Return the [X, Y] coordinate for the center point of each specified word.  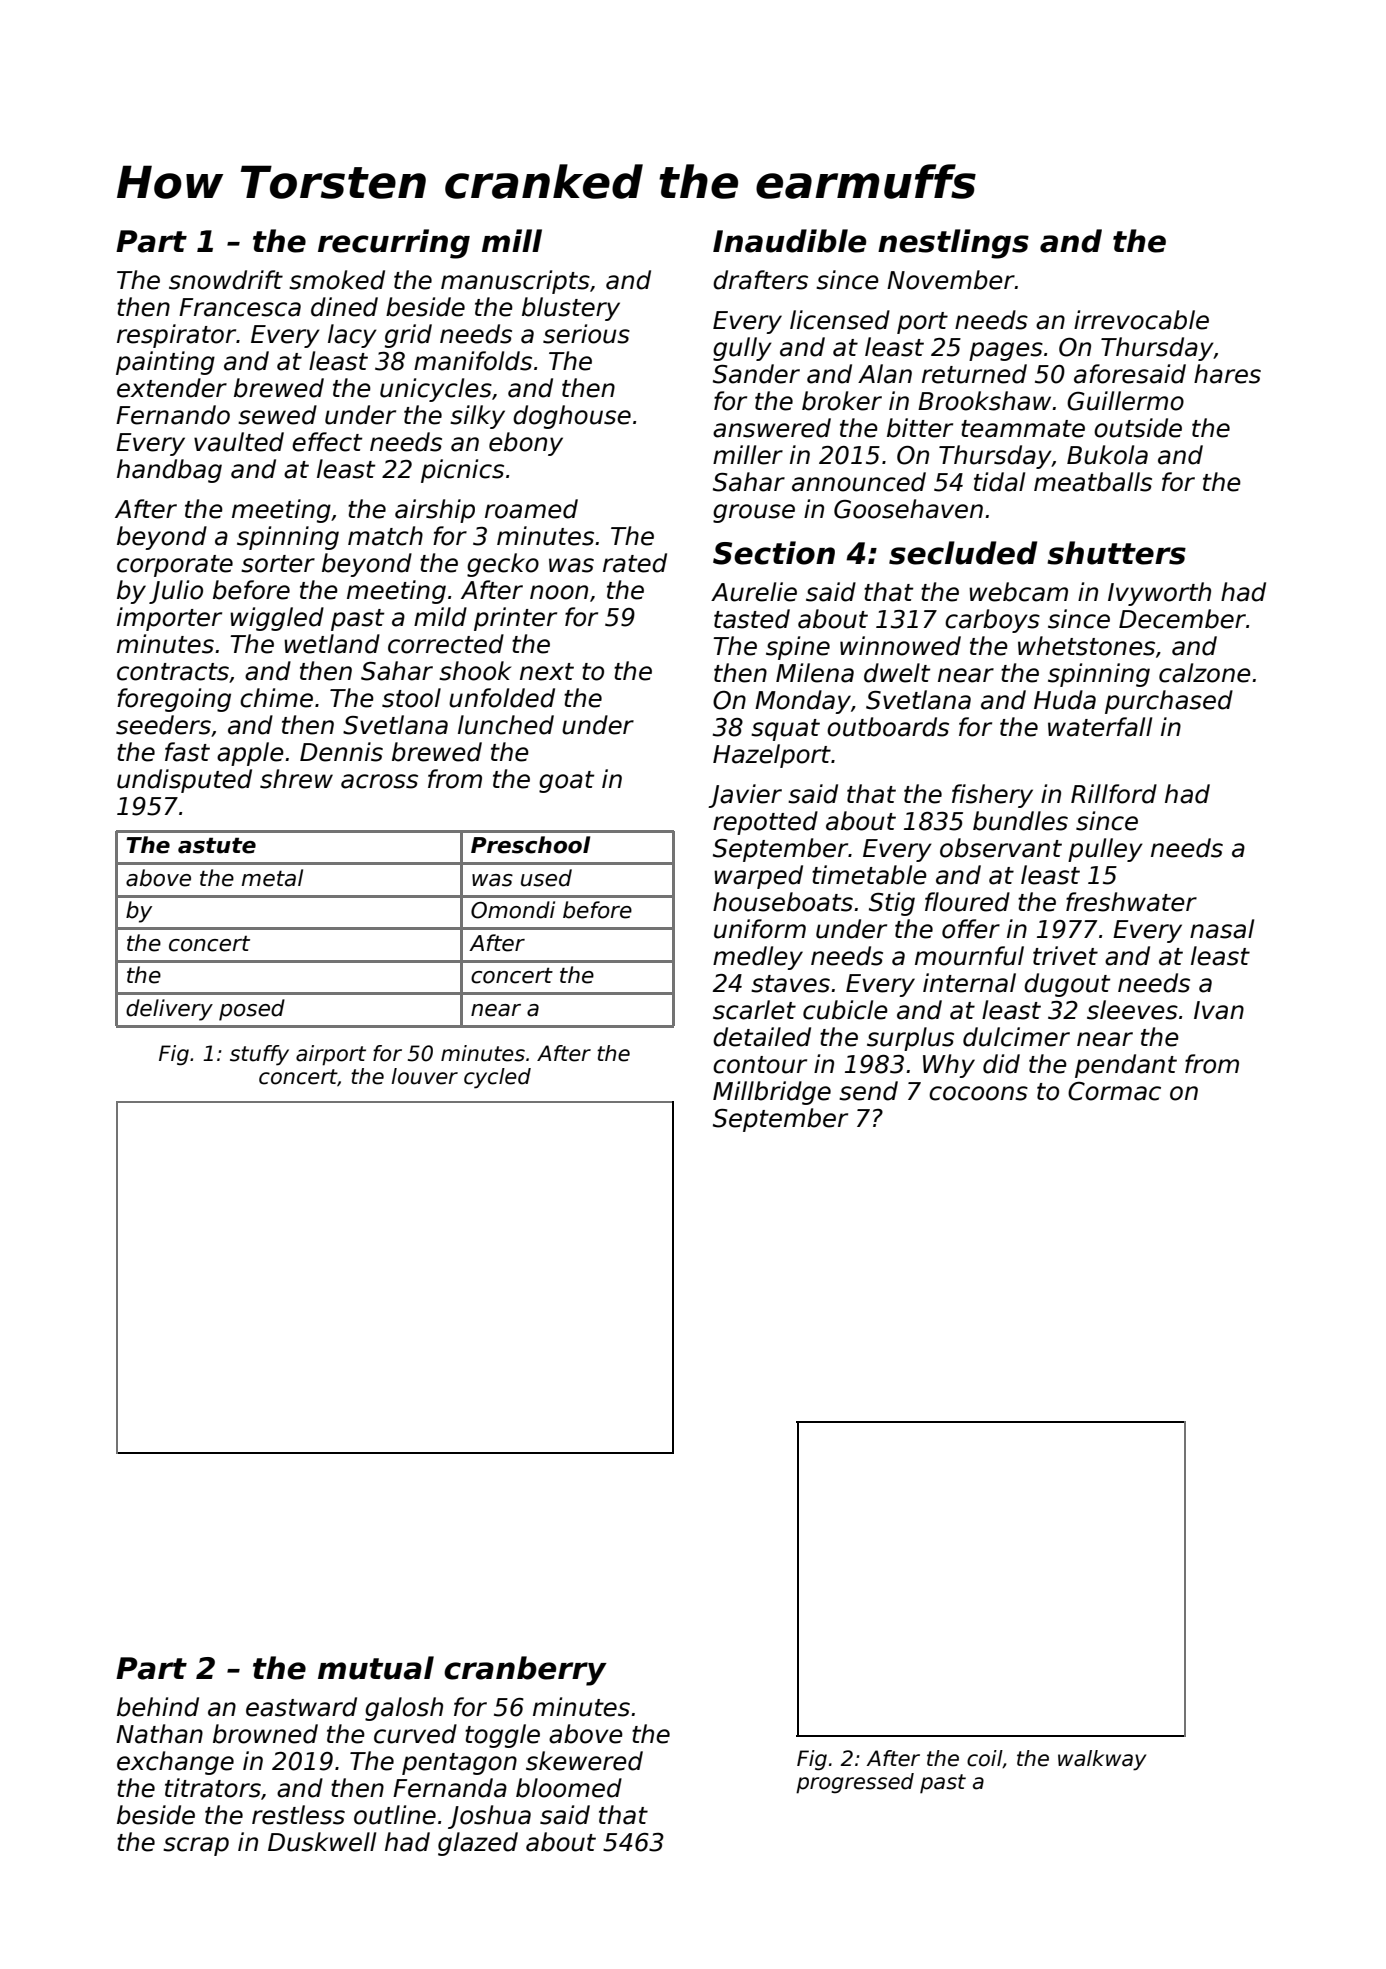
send [868, 1091]
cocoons [978, 1093]
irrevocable [1141, 320]
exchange [175, 1763]
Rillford [1114, 794]
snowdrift [226, 280]
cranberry [525, 1671]
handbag [169, 471]
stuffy [259, 1055]
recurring [394, 244]
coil [984, 1758]
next [547, 672]
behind [158, 1707]
